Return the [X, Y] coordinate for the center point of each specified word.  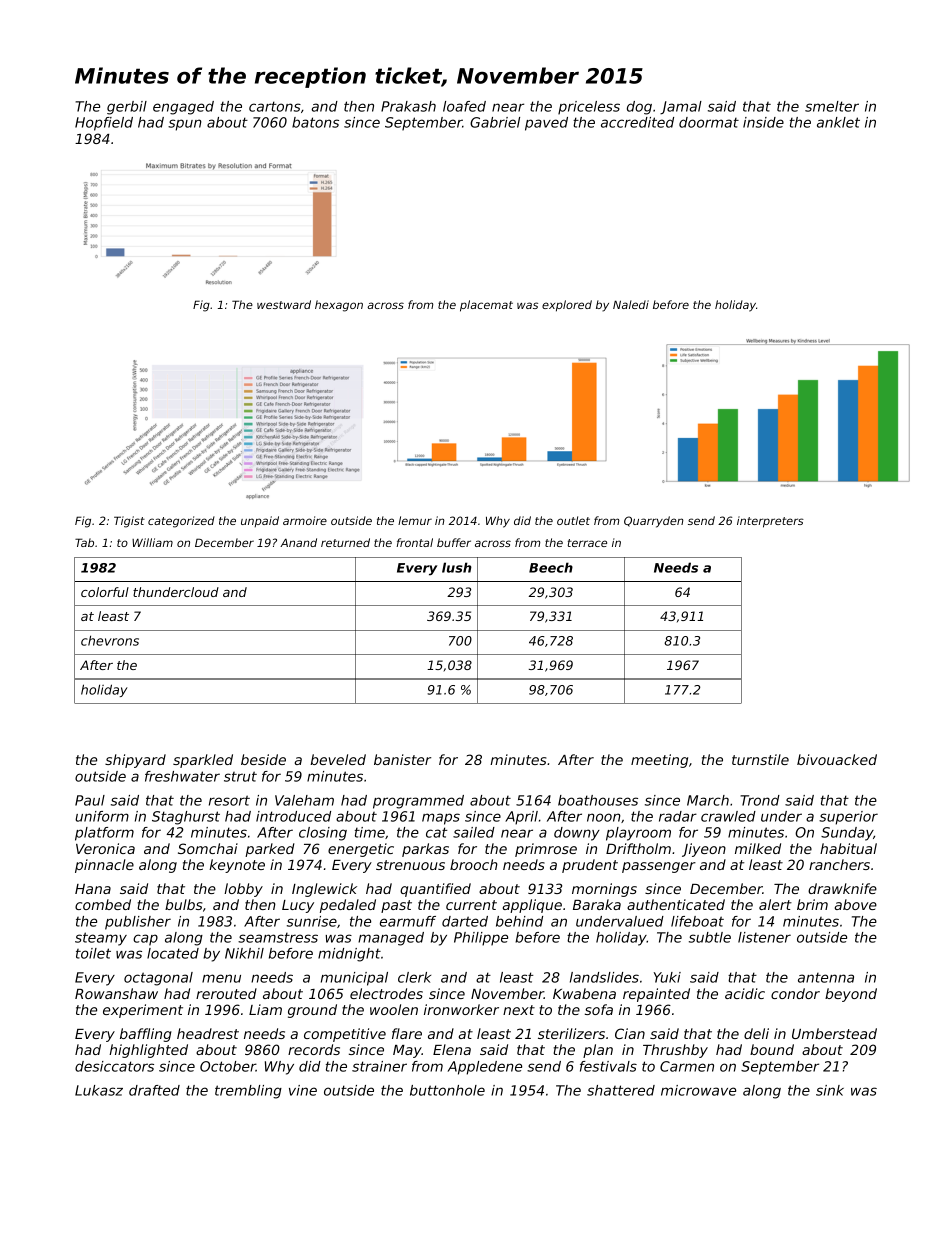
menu [221, 978]
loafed [464, 106]
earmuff [408, 921]
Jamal [681, 108]
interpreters [770, 522]
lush [457, 567]
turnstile [760, 759]
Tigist [129, 522]
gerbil [127, 108]
